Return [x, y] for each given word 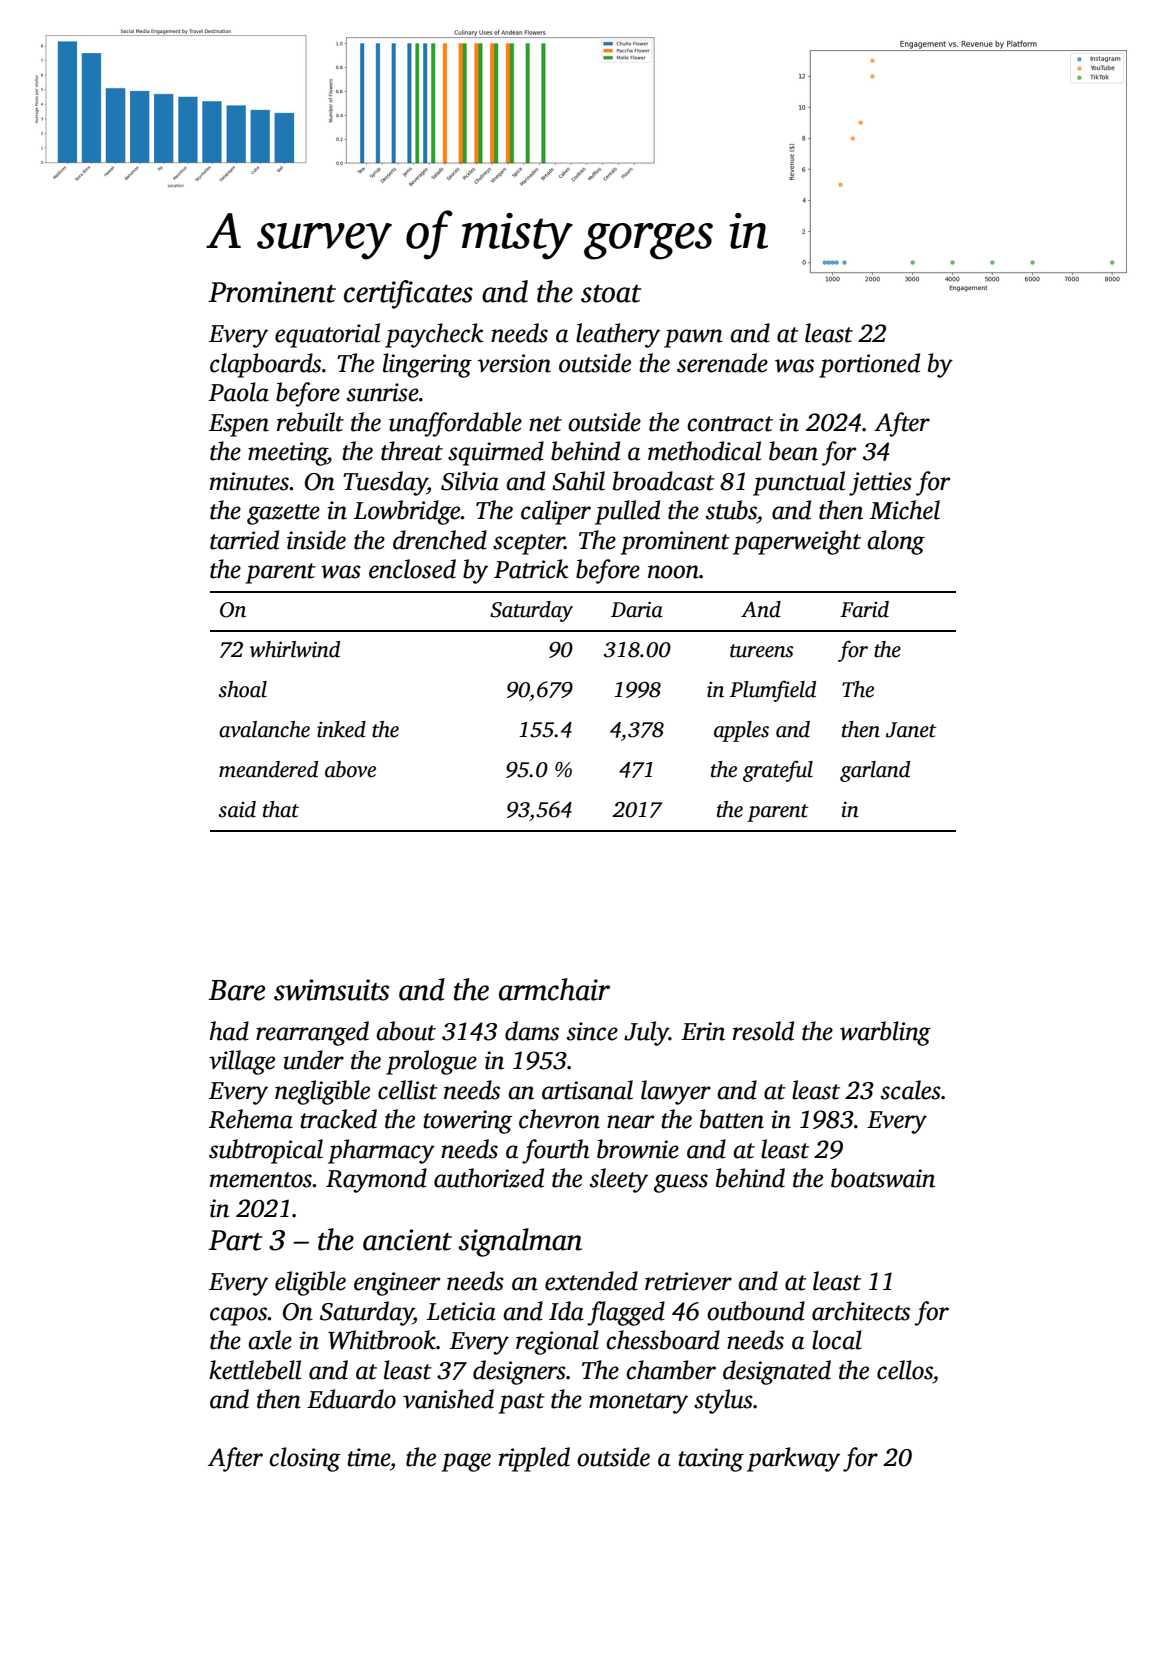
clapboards [265, 365]
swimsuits [331, 990]
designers [519, 1372]
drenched [440, 540]
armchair [554, 989]
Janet [911, 730]
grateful [778, 771]
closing [305, 1459]
